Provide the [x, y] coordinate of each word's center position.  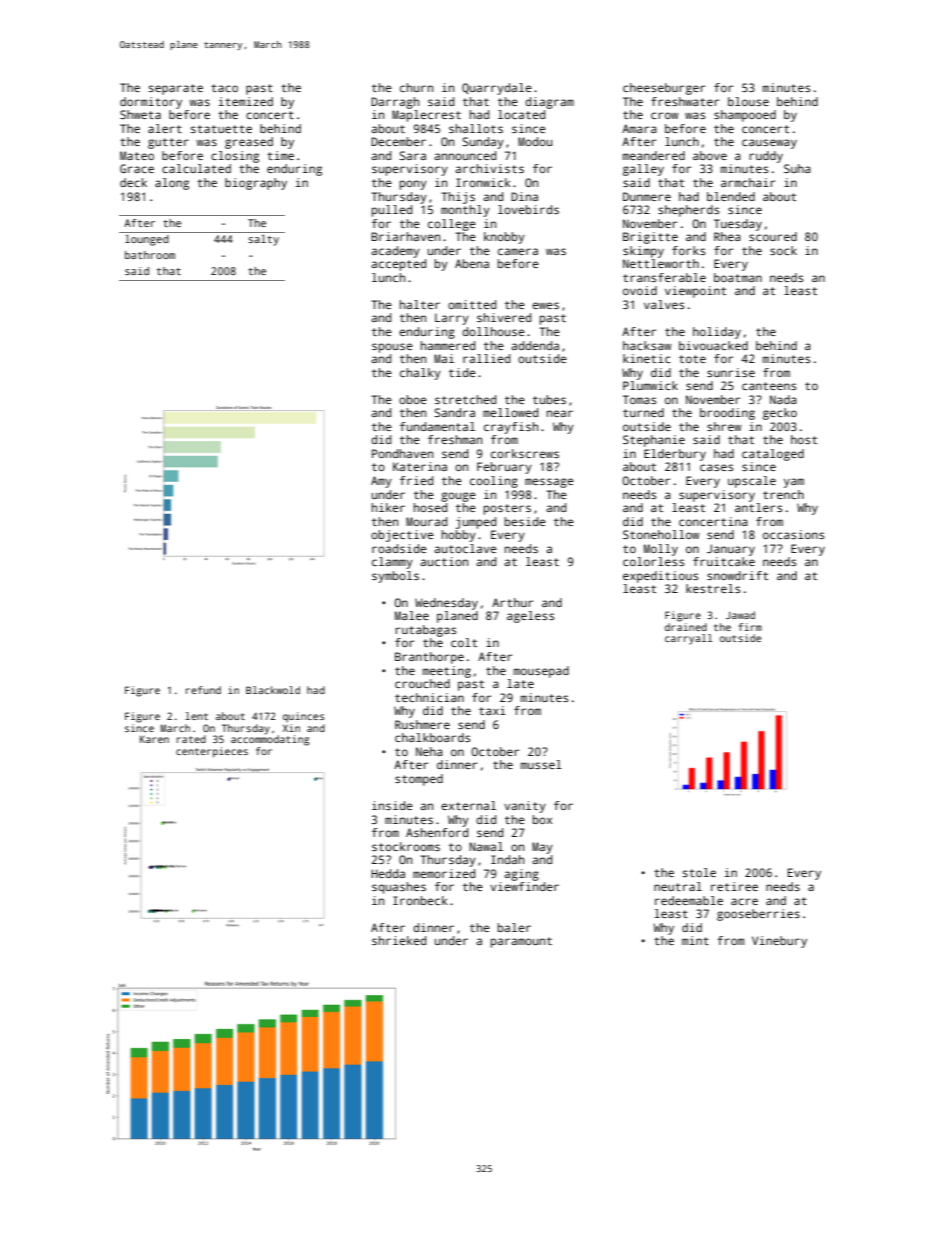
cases [716, 467]
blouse [748, 101]
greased [249, 143]
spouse [392, 348]
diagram [549, 103]
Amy [381, 482]
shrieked [399, 940]
